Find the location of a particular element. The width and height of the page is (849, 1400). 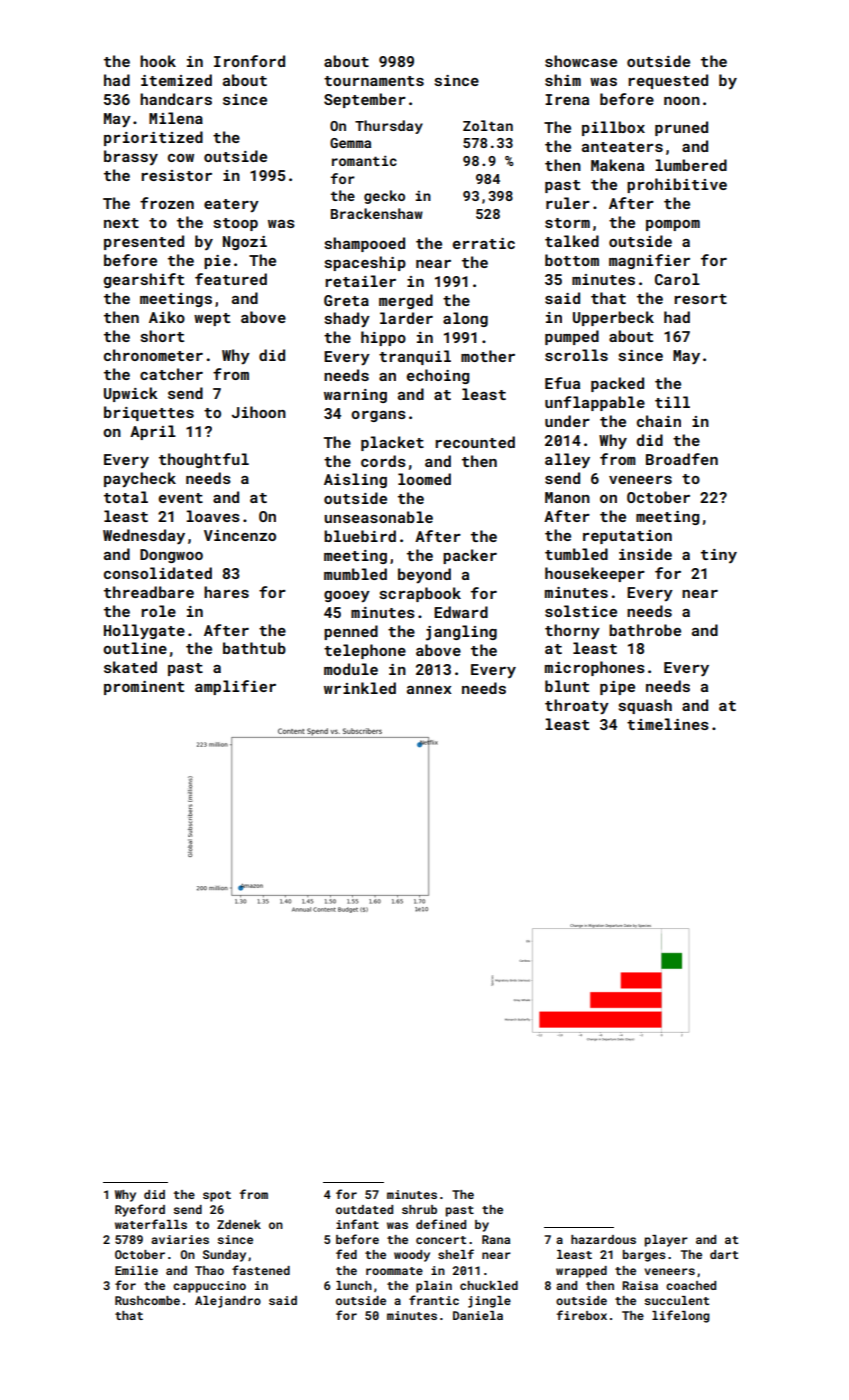

pipe is located at coordinates (617, 688).
